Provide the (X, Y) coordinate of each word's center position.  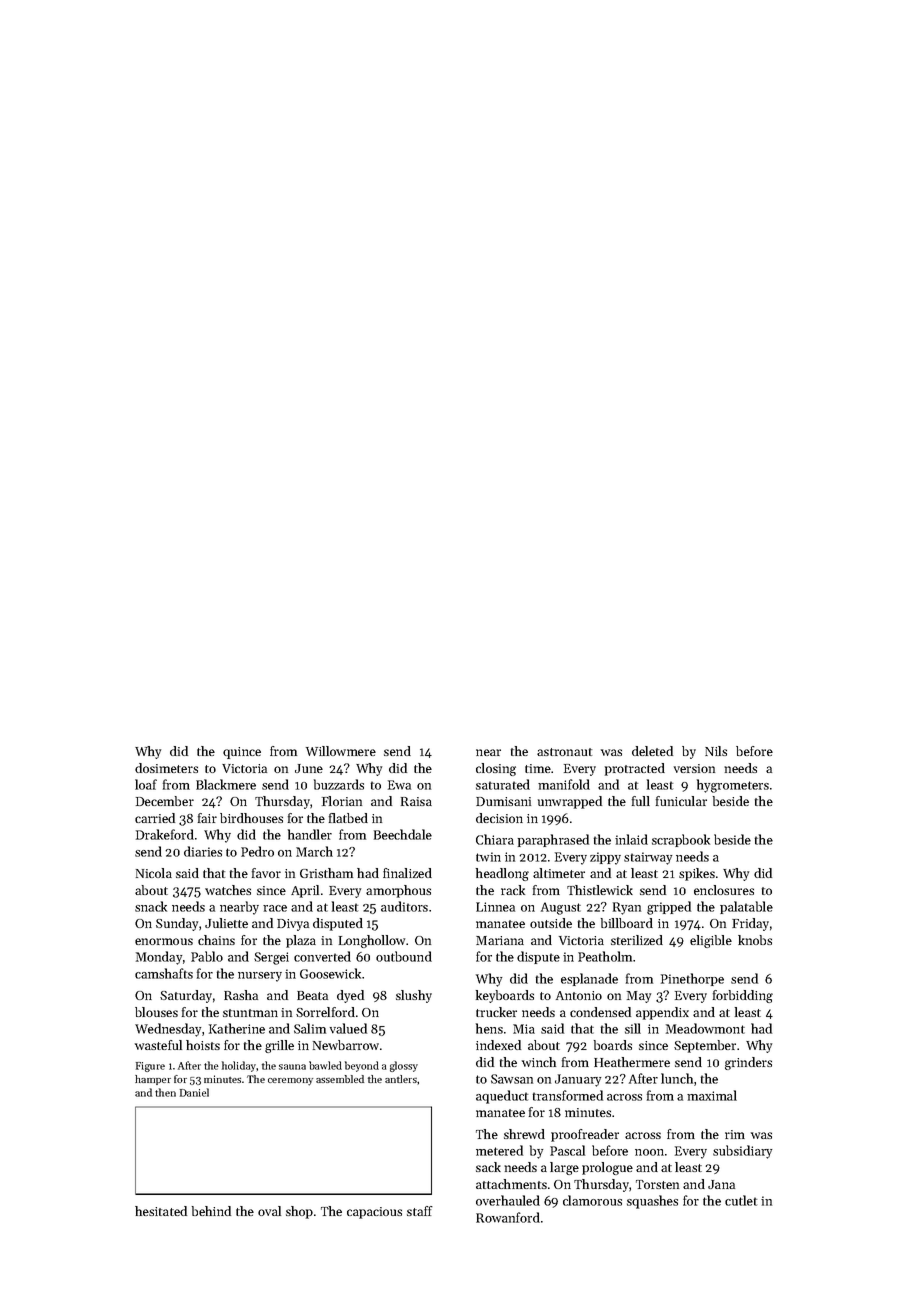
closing (496, 769)
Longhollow (372, 941)
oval (269, 1211)
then (165, 1092)
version (694, 768)
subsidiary (742, 1152)
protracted (635, 769)
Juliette (226, 923)
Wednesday (168, 1030)
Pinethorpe (692, 979)
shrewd (524, 1134)
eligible (711, 941)
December (165, 801)
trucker (496, 1012)
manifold (564, 784)
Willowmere (341, 751)
